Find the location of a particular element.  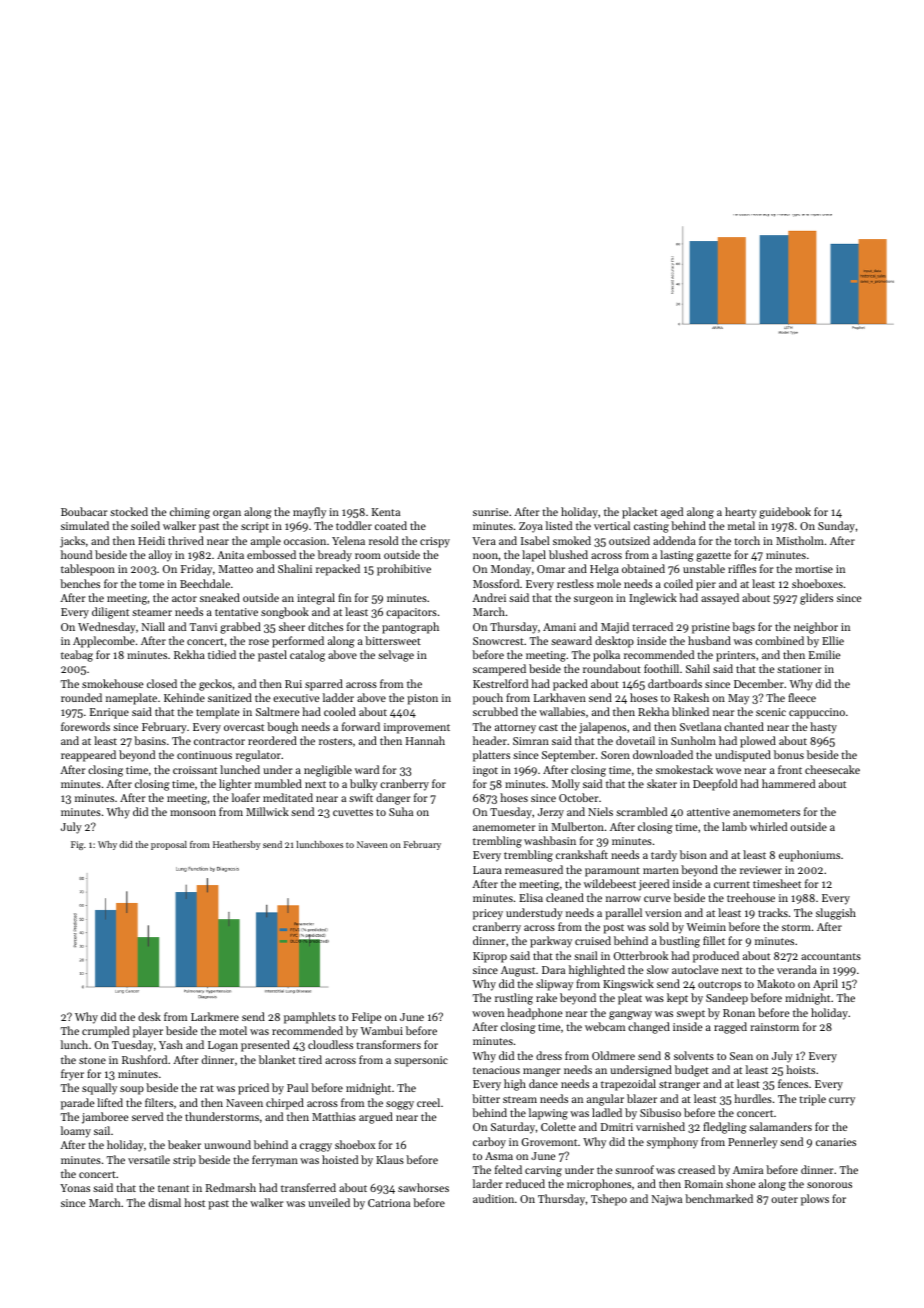

Catriona is located at coordinates (389, 1203).
